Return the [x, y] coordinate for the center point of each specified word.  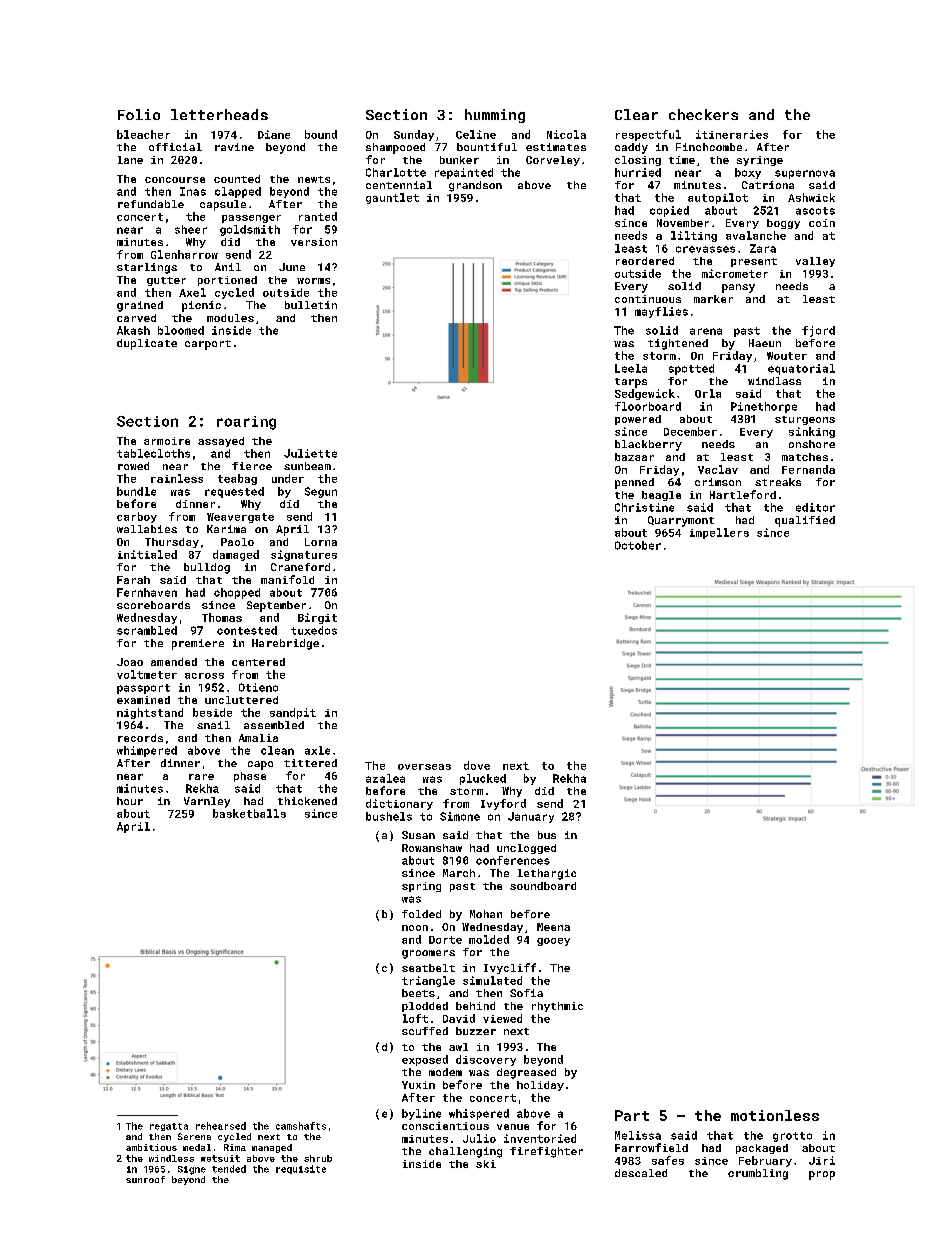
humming [495, 116]
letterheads [219, 114]
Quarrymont [681, 521]
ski [486, 1164]
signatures [304, 555]
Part [632, 1115]
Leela [631, 368]
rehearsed [221, 1126]
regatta [169, 1127]
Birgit [317, 618]
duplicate [147, 344]
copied [669, 211]
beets [418, 993]
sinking [812, 432]
